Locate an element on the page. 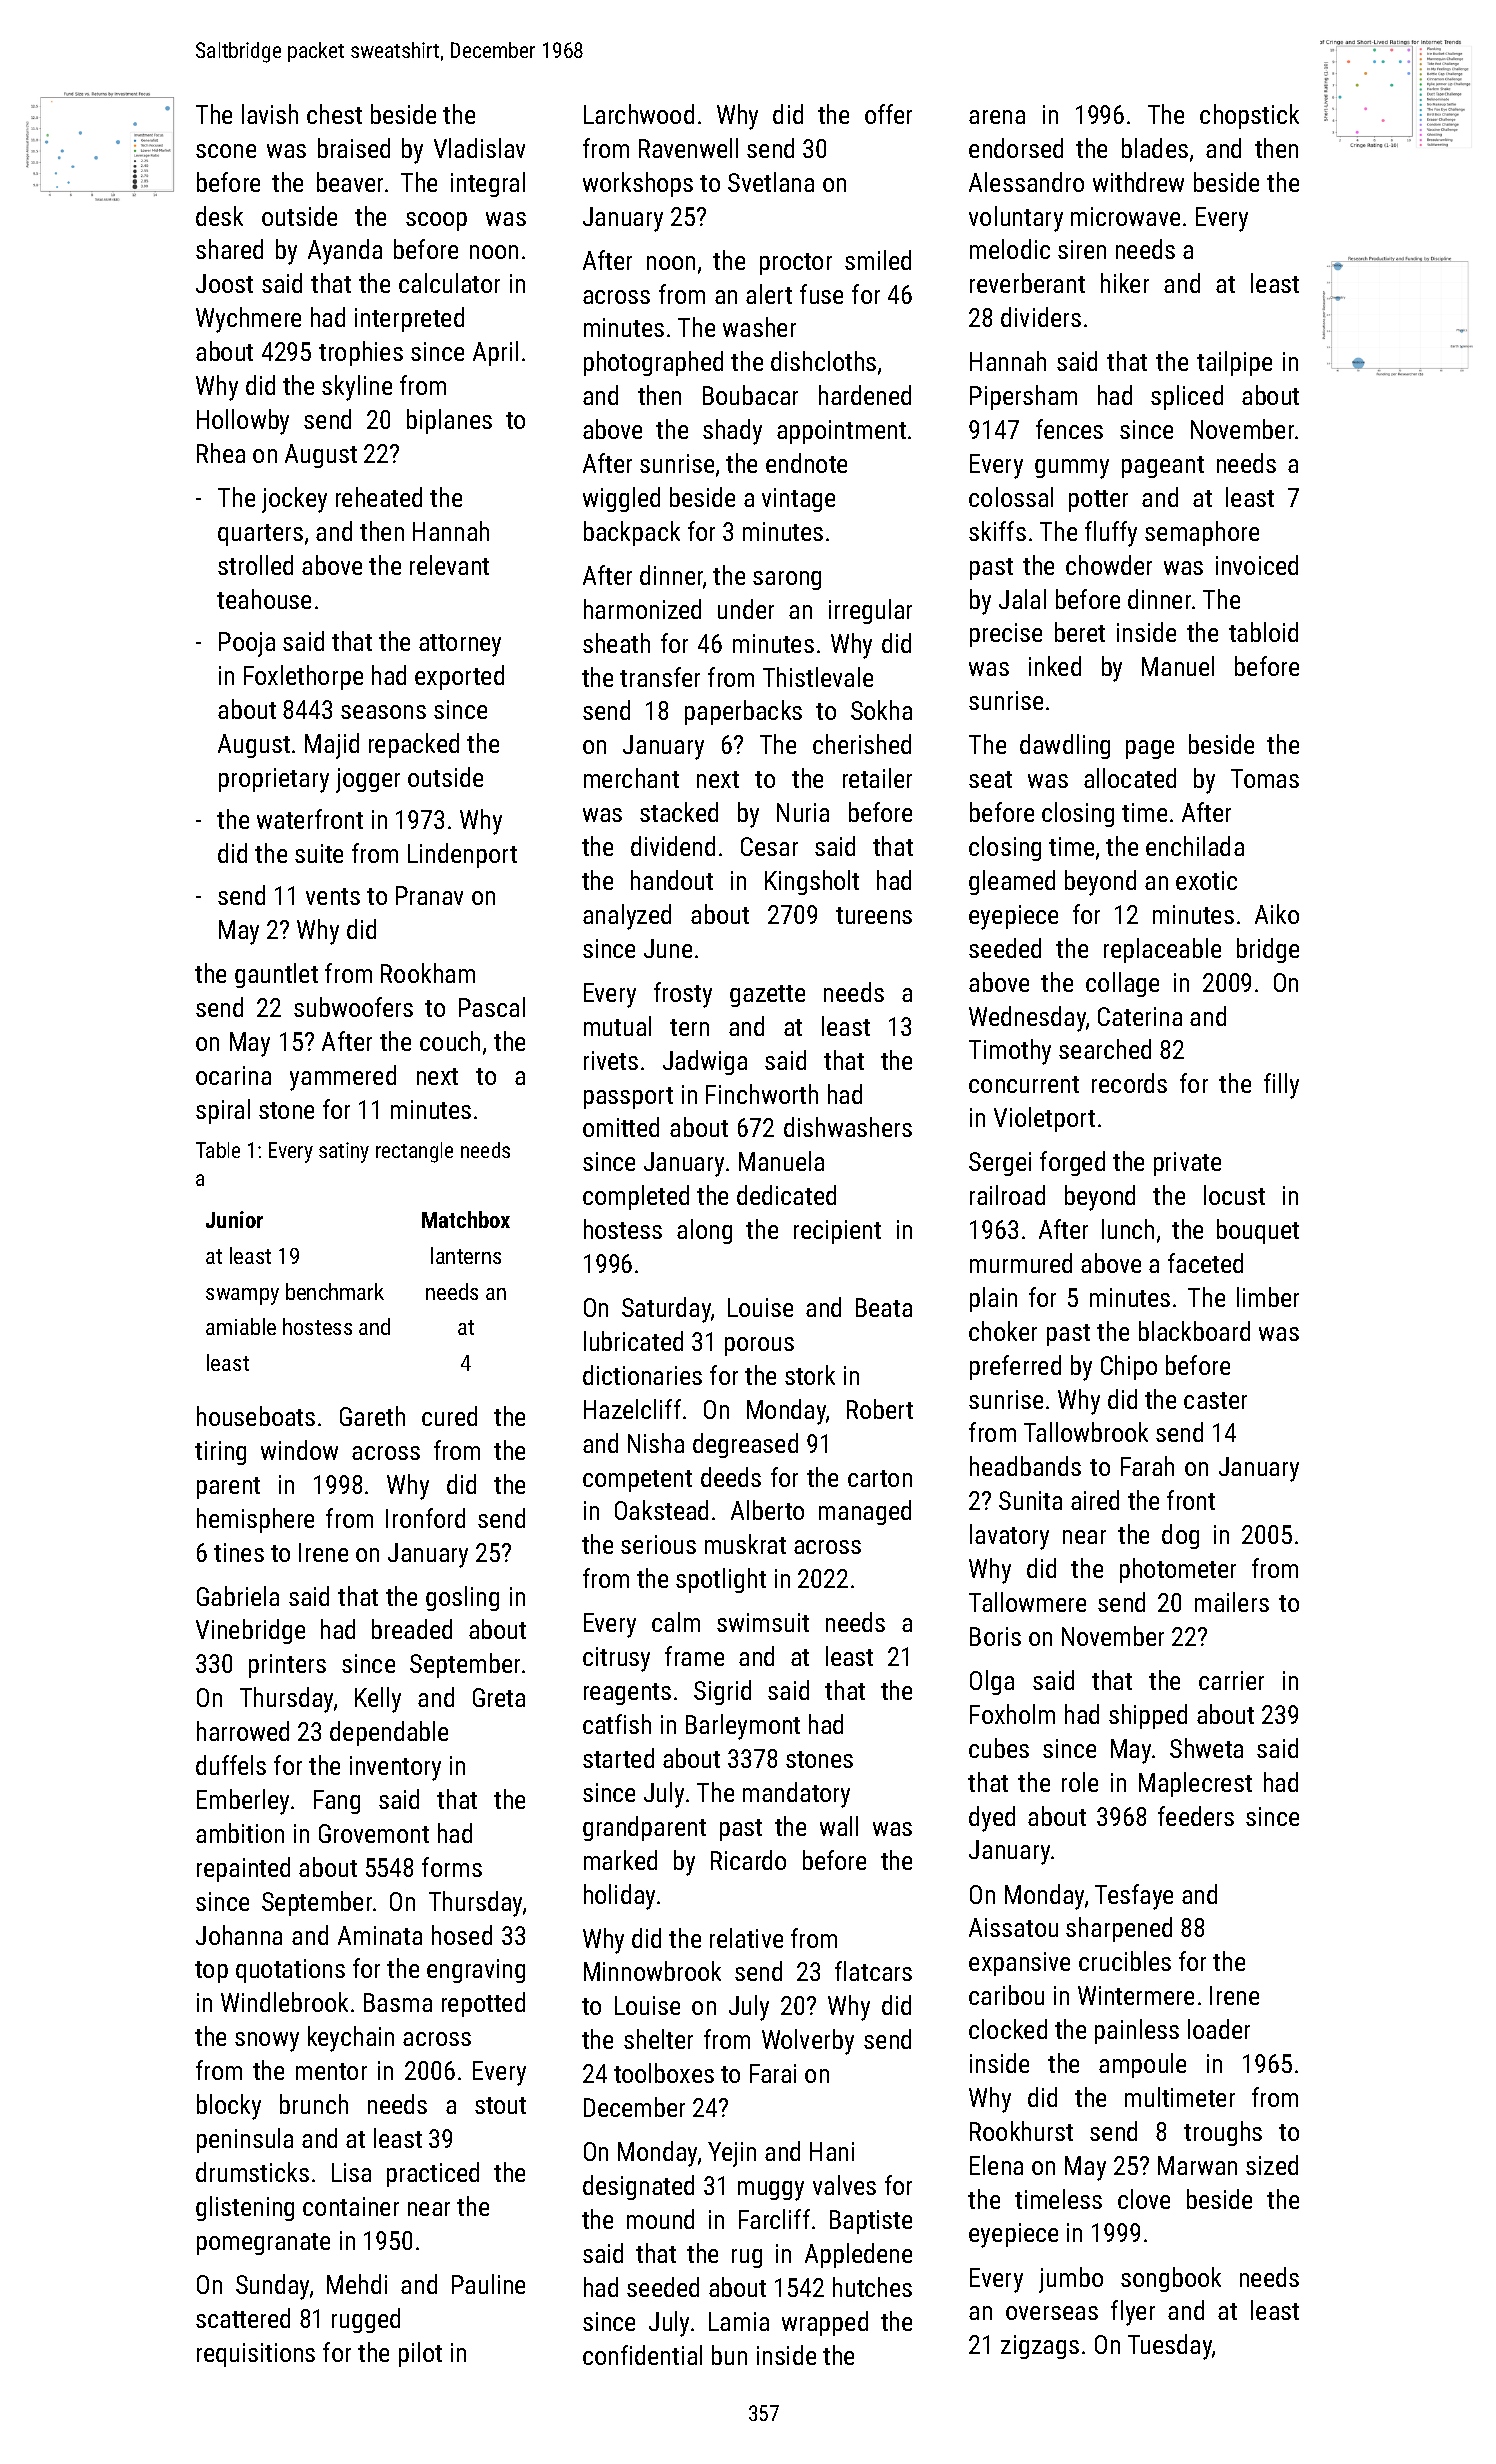 The image size is (1496, 2464). Foxlethorpe is located at coordinates (303, 677).
